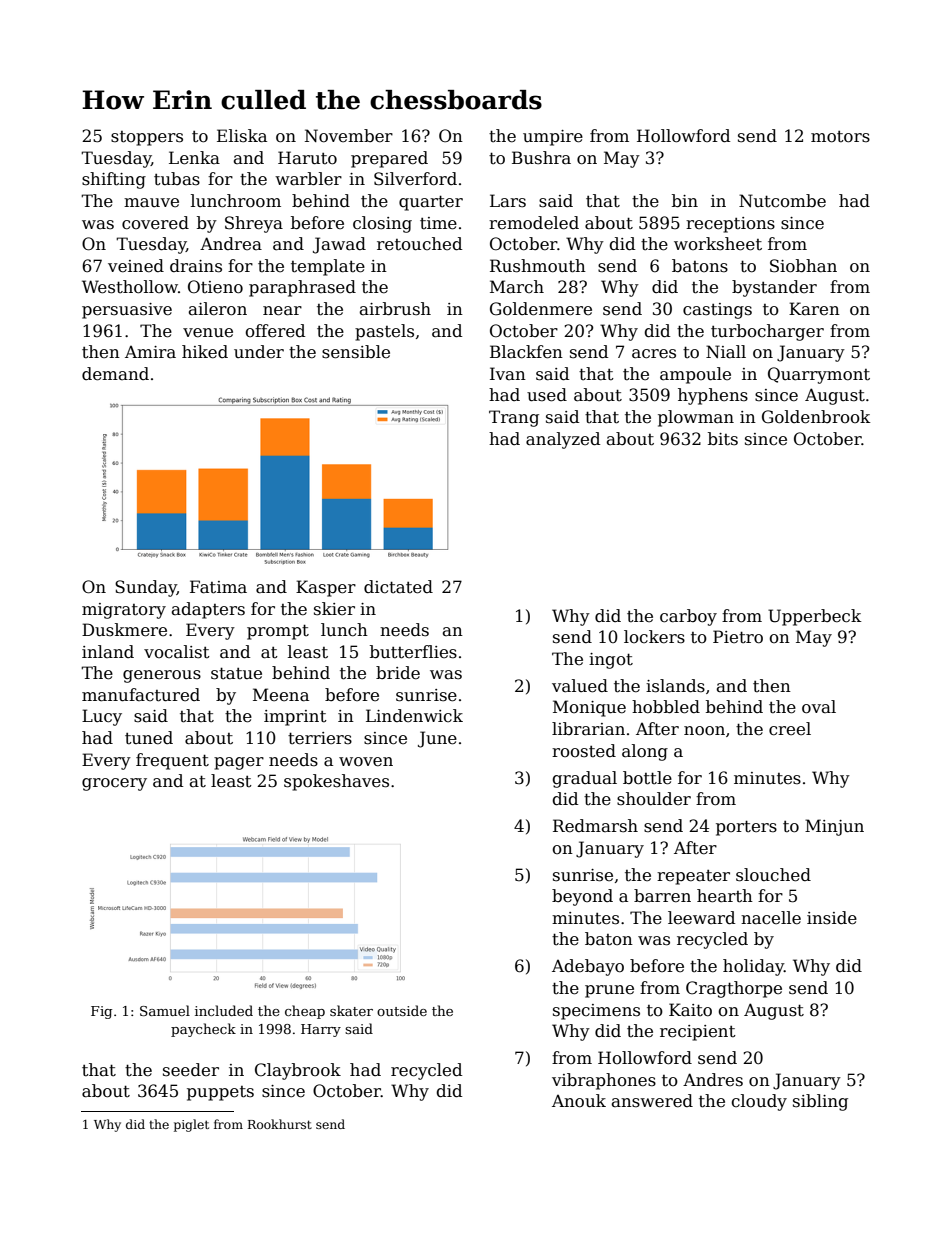 The image size is (952, 1233). Describe the element at coordinates (701, 918) in the document. I see `leeward` at that location.
